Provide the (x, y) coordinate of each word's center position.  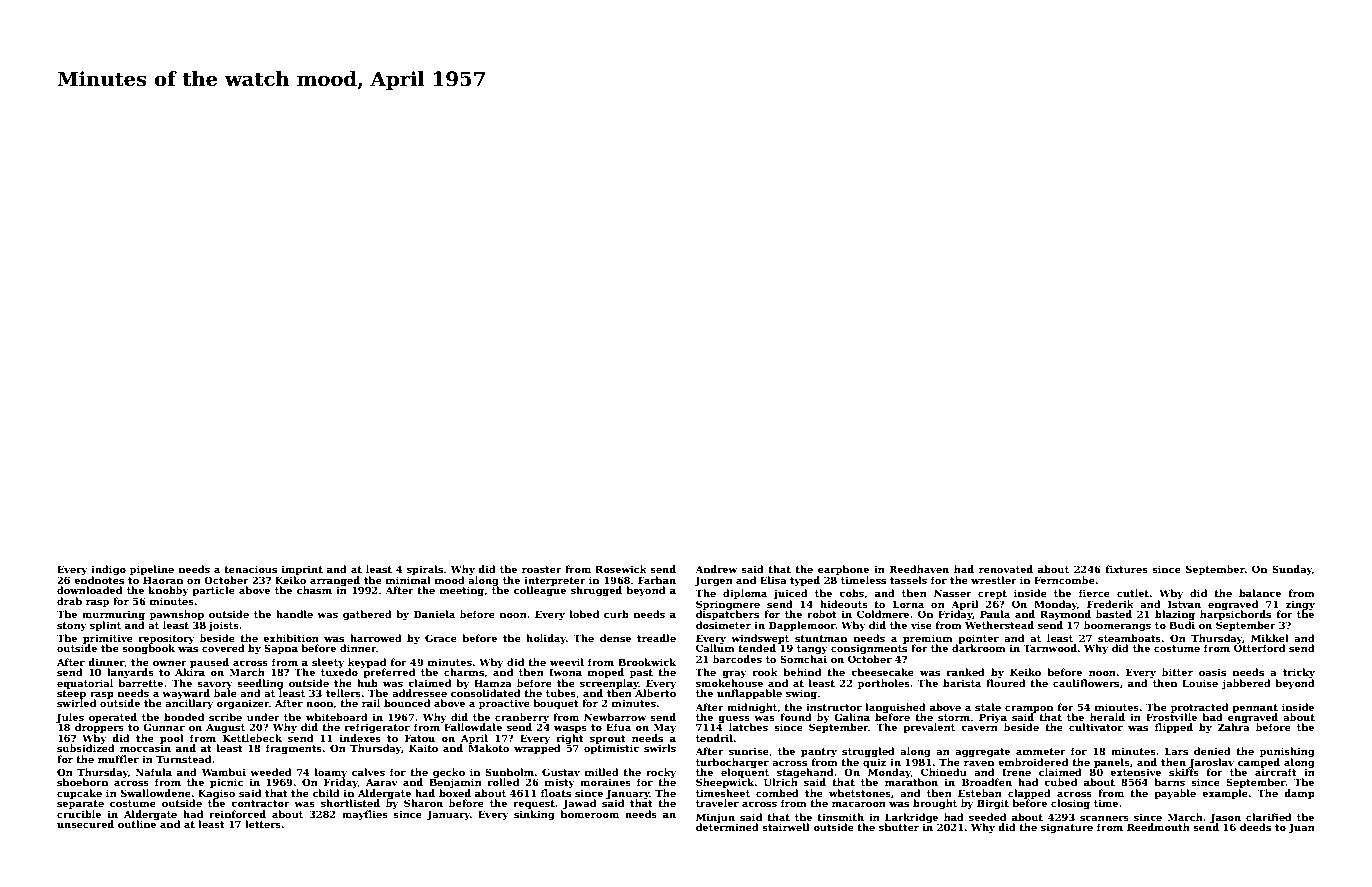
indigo (108, 570)
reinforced (237, 814)
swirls (660, 748)
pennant (1255, 708)
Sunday (1292, 570)
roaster (542, 569)
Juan (1301, 828)
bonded (184, 717)
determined (727, 827)
